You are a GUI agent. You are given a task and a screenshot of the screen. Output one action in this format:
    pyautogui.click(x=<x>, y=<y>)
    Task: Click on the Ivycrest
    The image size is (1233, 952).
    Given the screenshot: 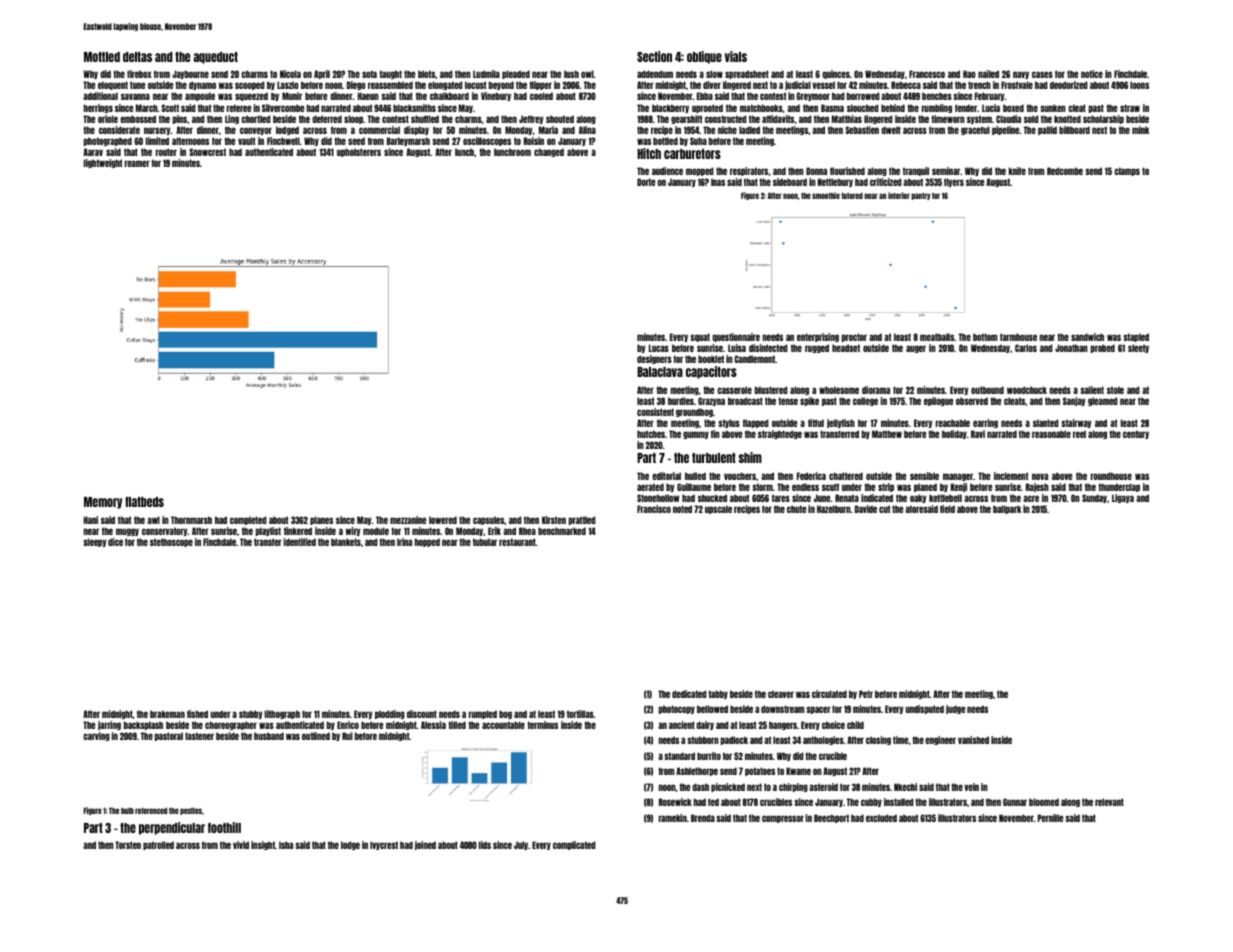 What is the action you would take?
    pyautogui.click(x=384, y=845)
